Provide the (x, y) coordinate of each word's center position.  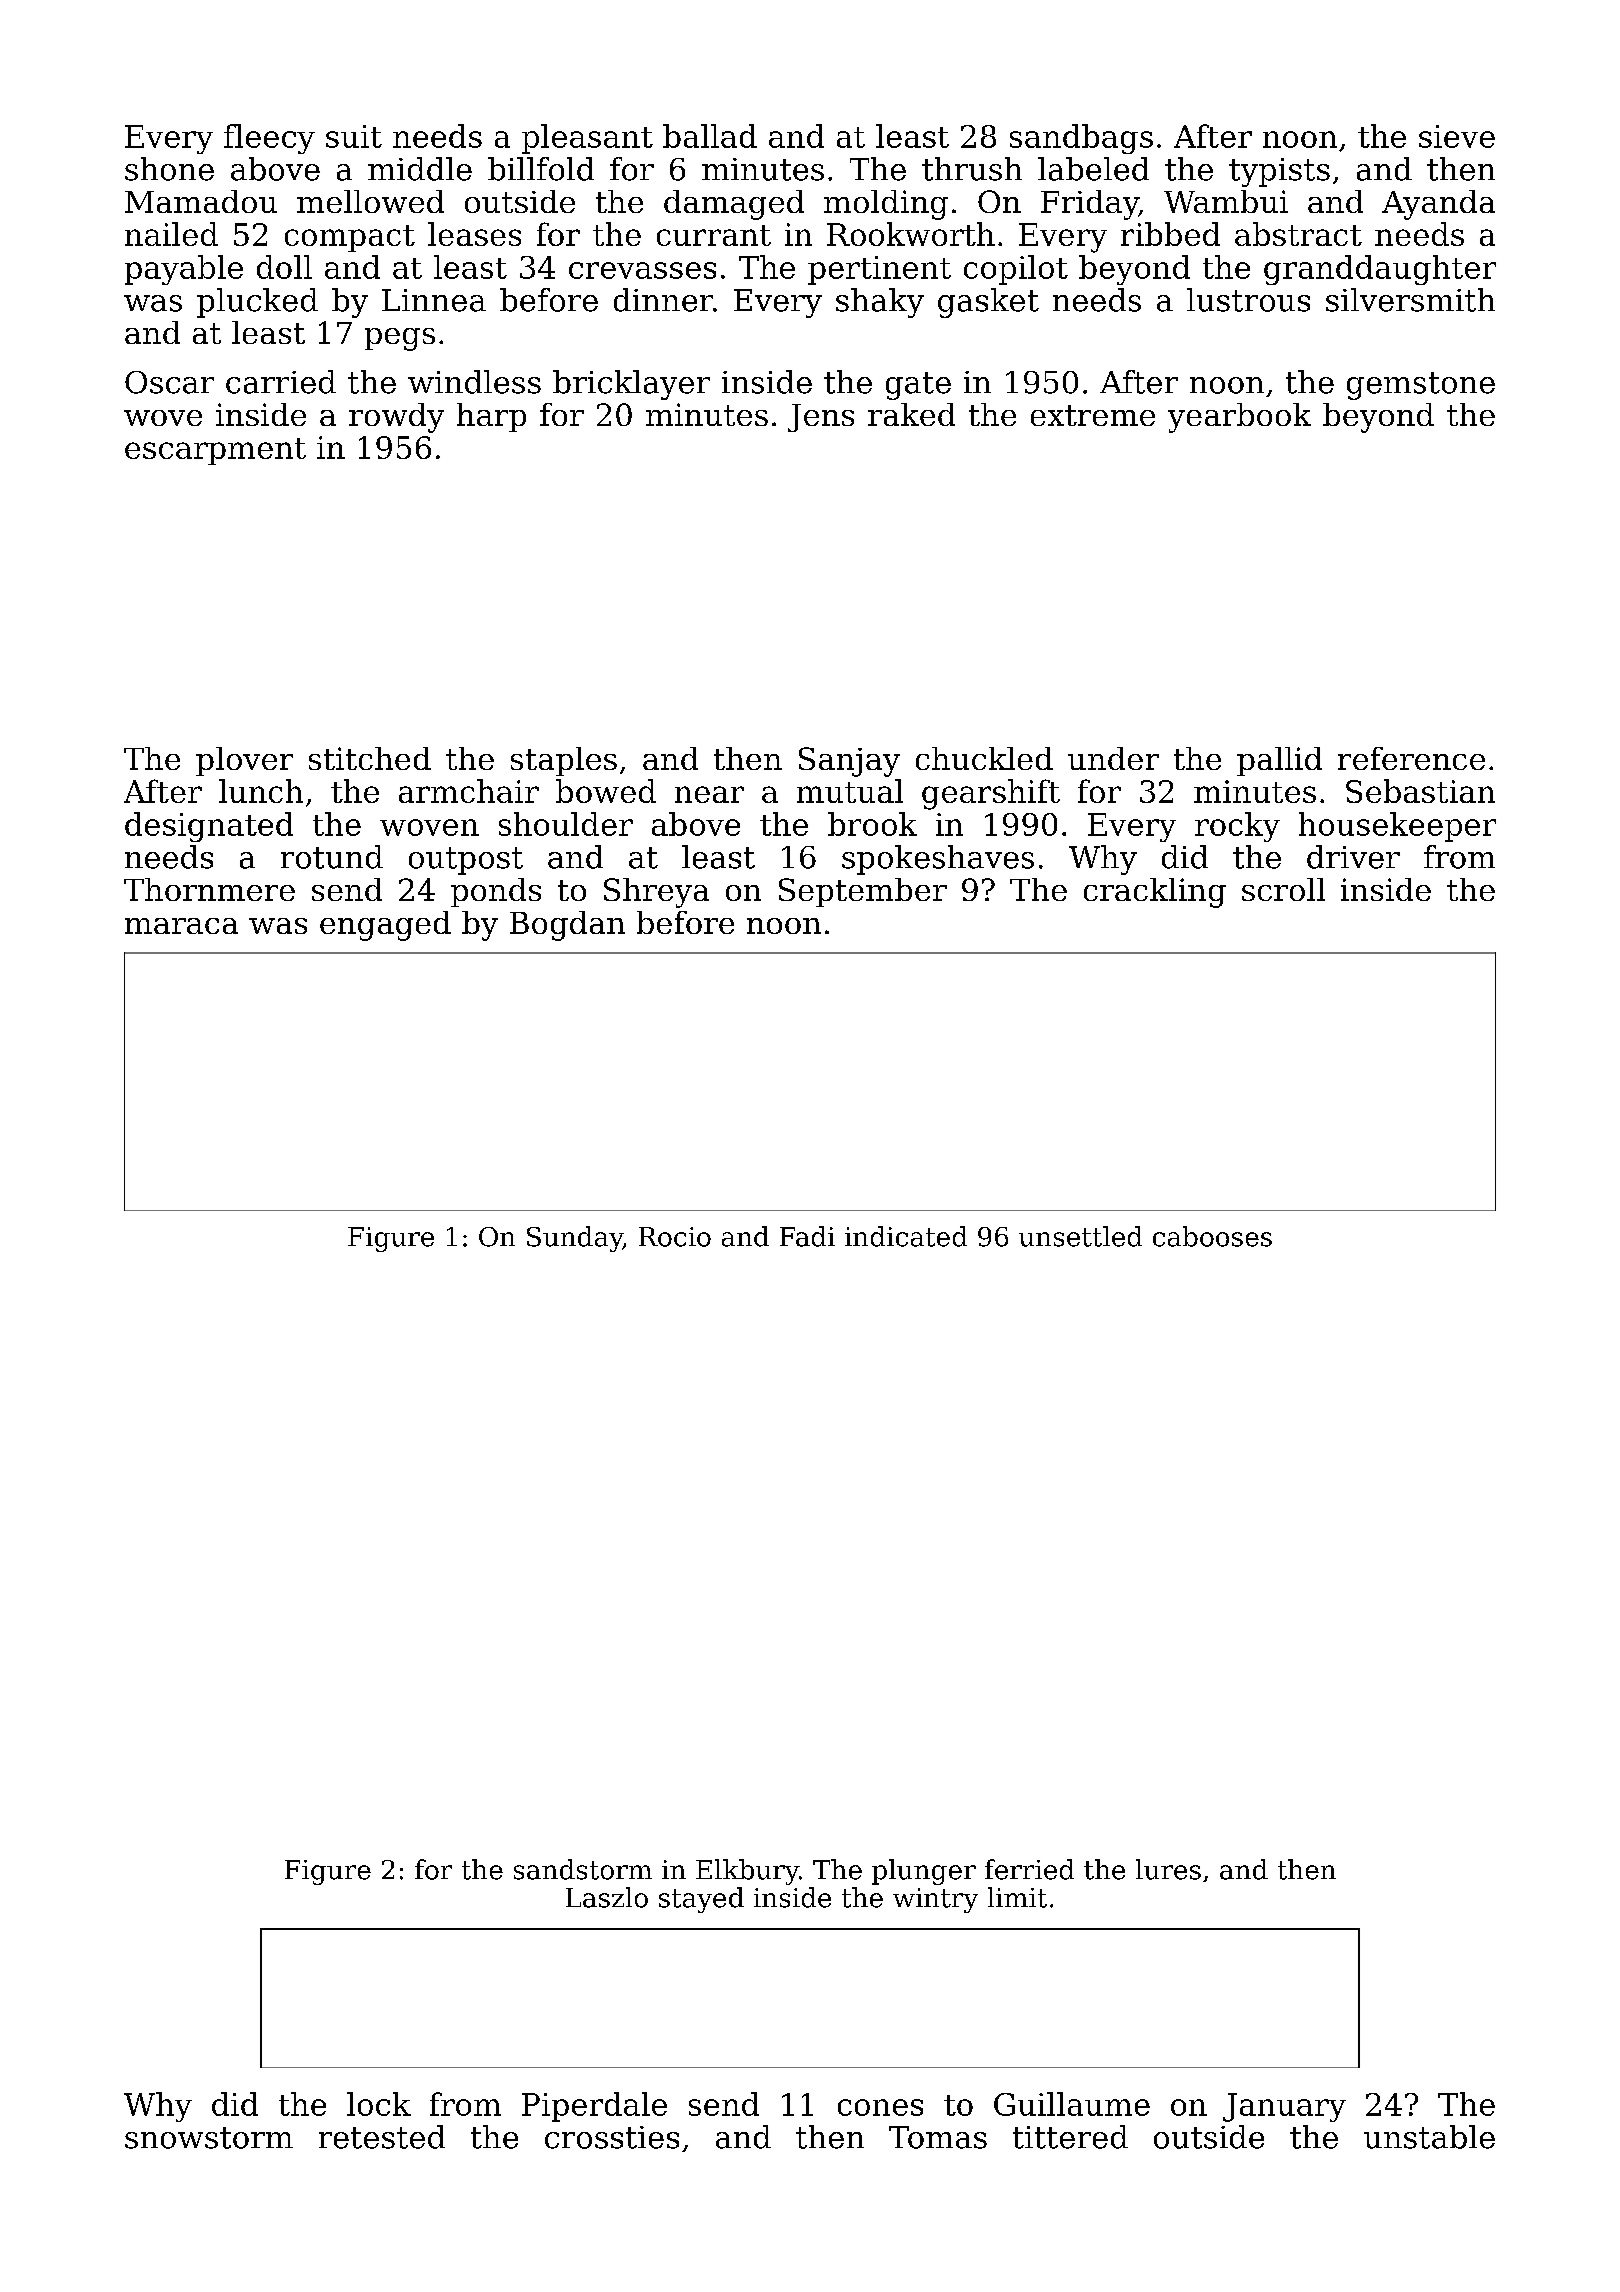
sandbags (1081, 139)
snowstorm (209, 2138)
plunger (924, 1872)
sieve (1457, 136)
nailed (171, 234)
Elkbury (747, 1872)
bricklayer (631, 385)
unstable (1429, 2137)
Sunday (575, 1239)
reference (1411, 758)
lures (1168, 1869)
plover (244, 761)
